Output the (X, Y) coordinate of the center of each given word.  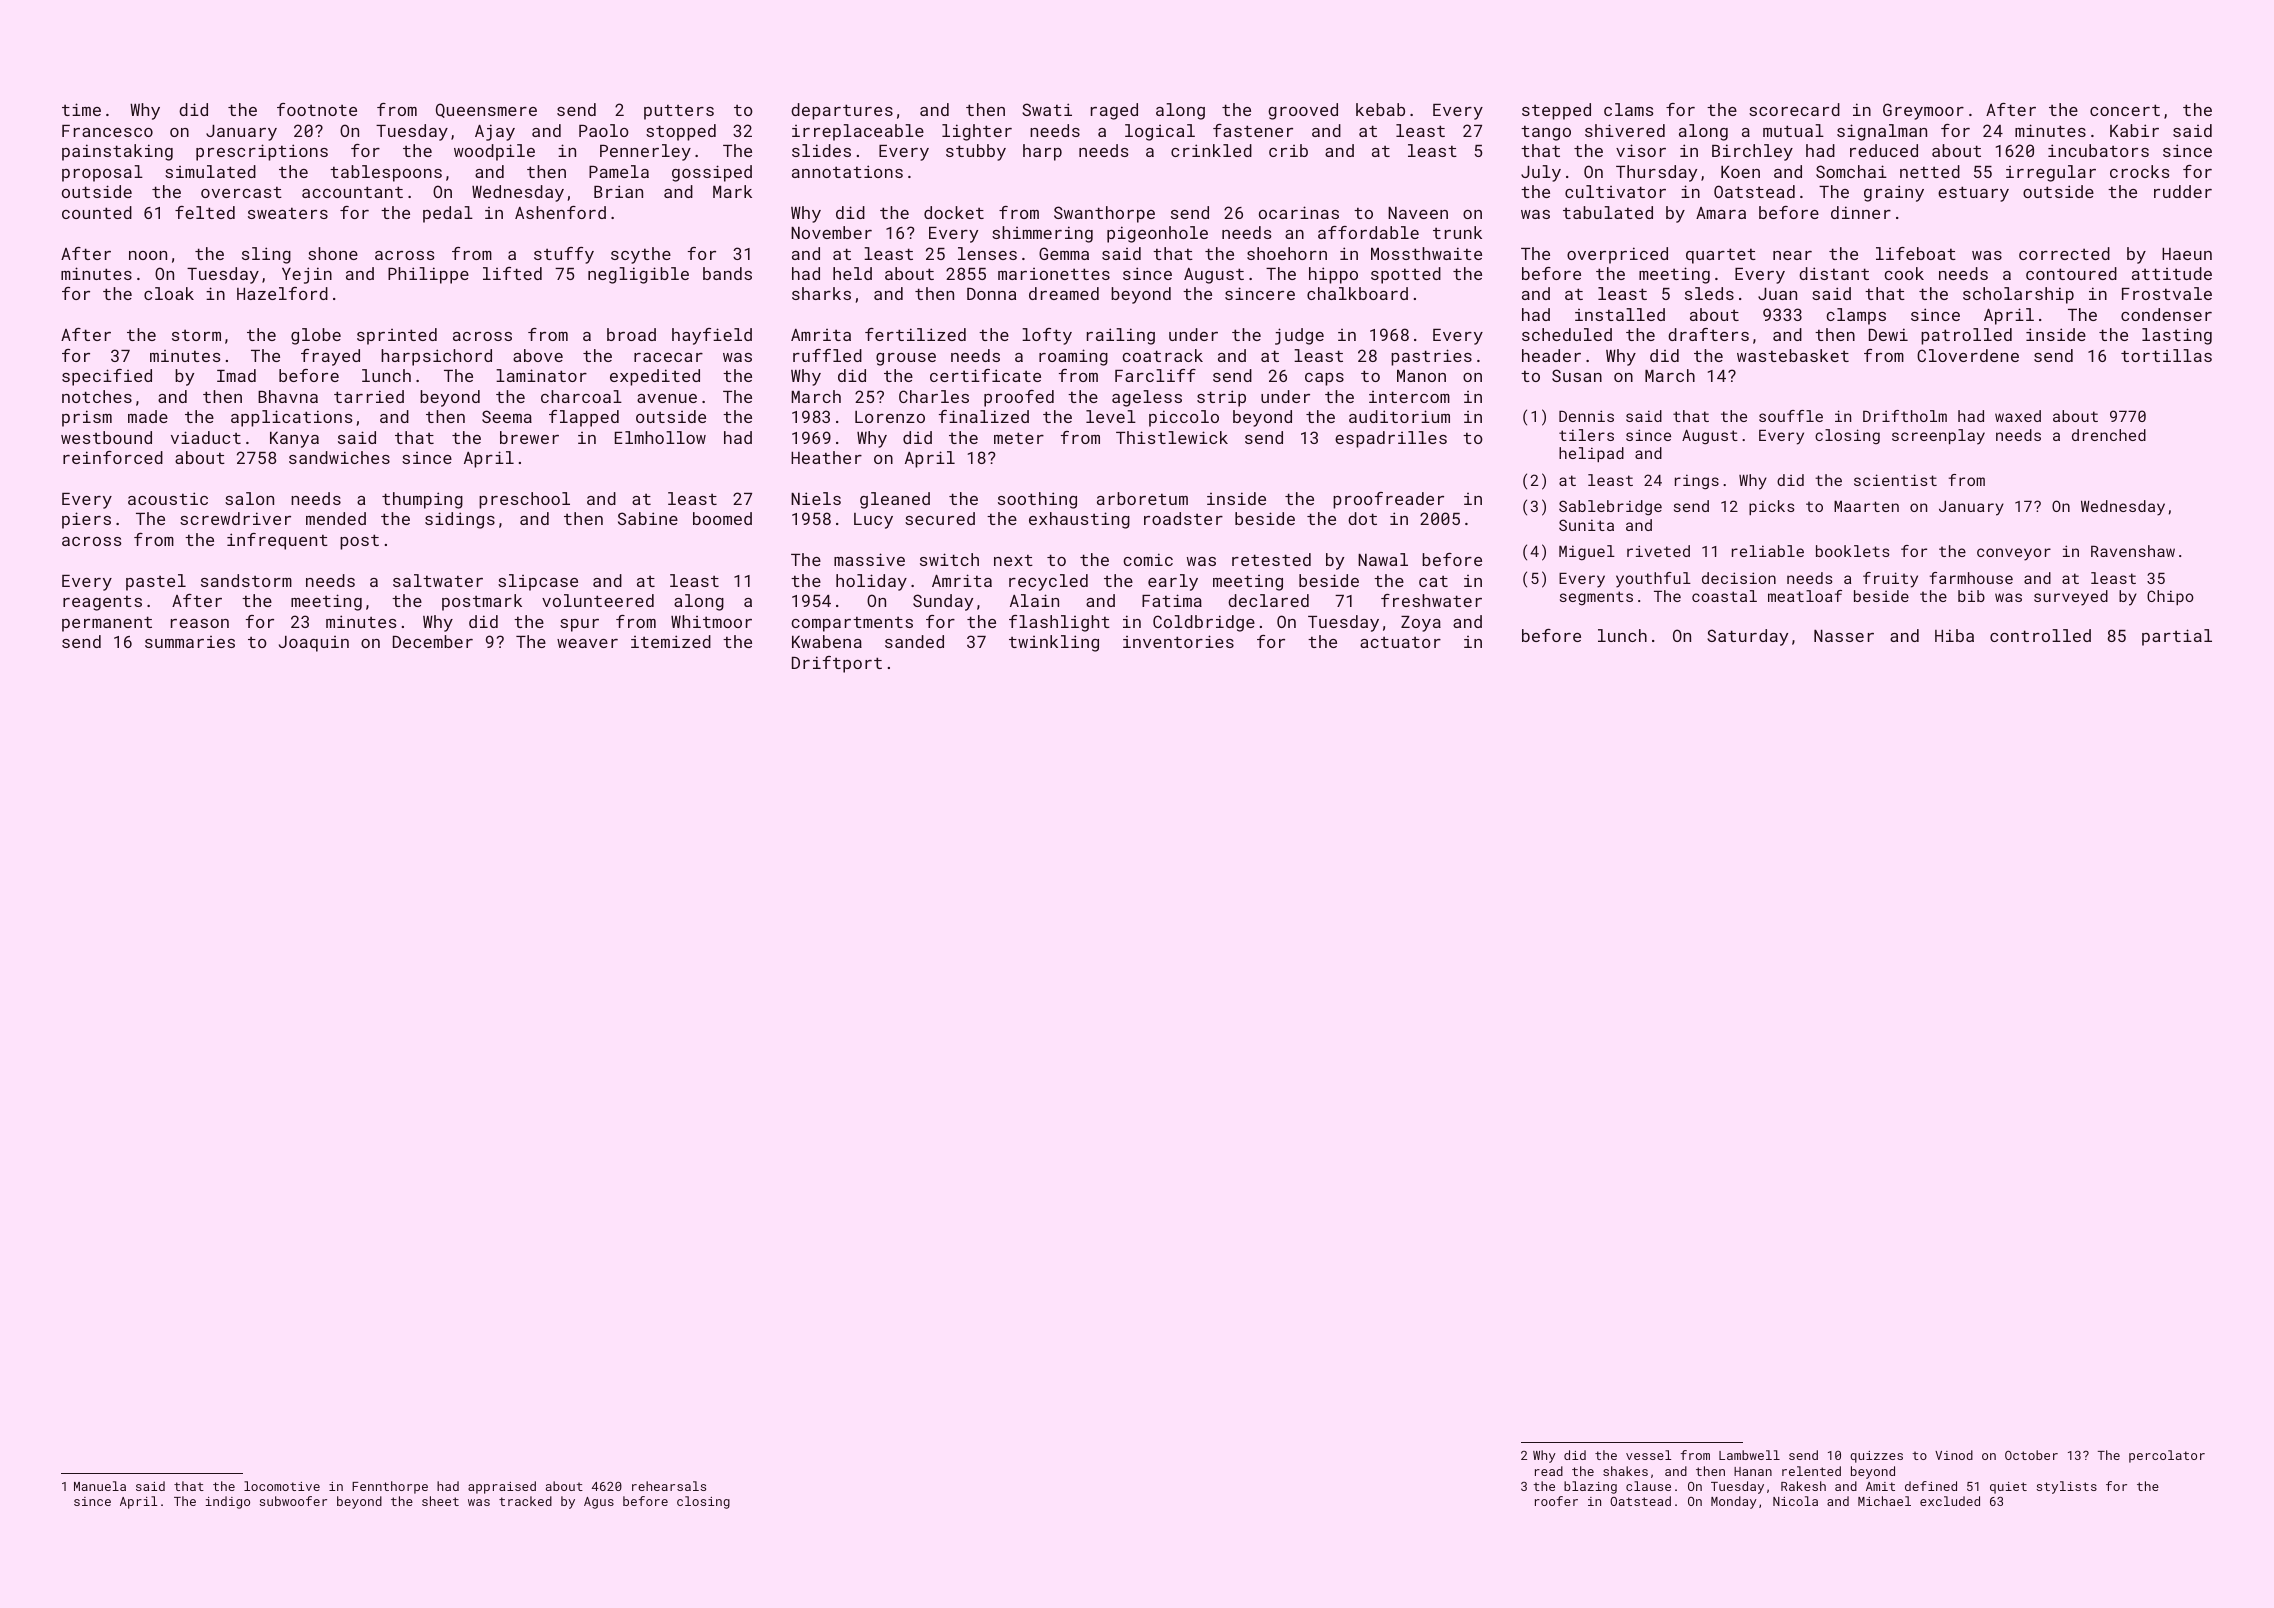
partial (2177, 637)
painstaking (117, 152)
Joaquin (314, 644)
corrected (2064, 253)
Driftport (837, 664)
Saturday (1747, 637)
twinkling (1054, 643)
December (433, 641)
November (831, 232)
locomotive (282, 1486)
